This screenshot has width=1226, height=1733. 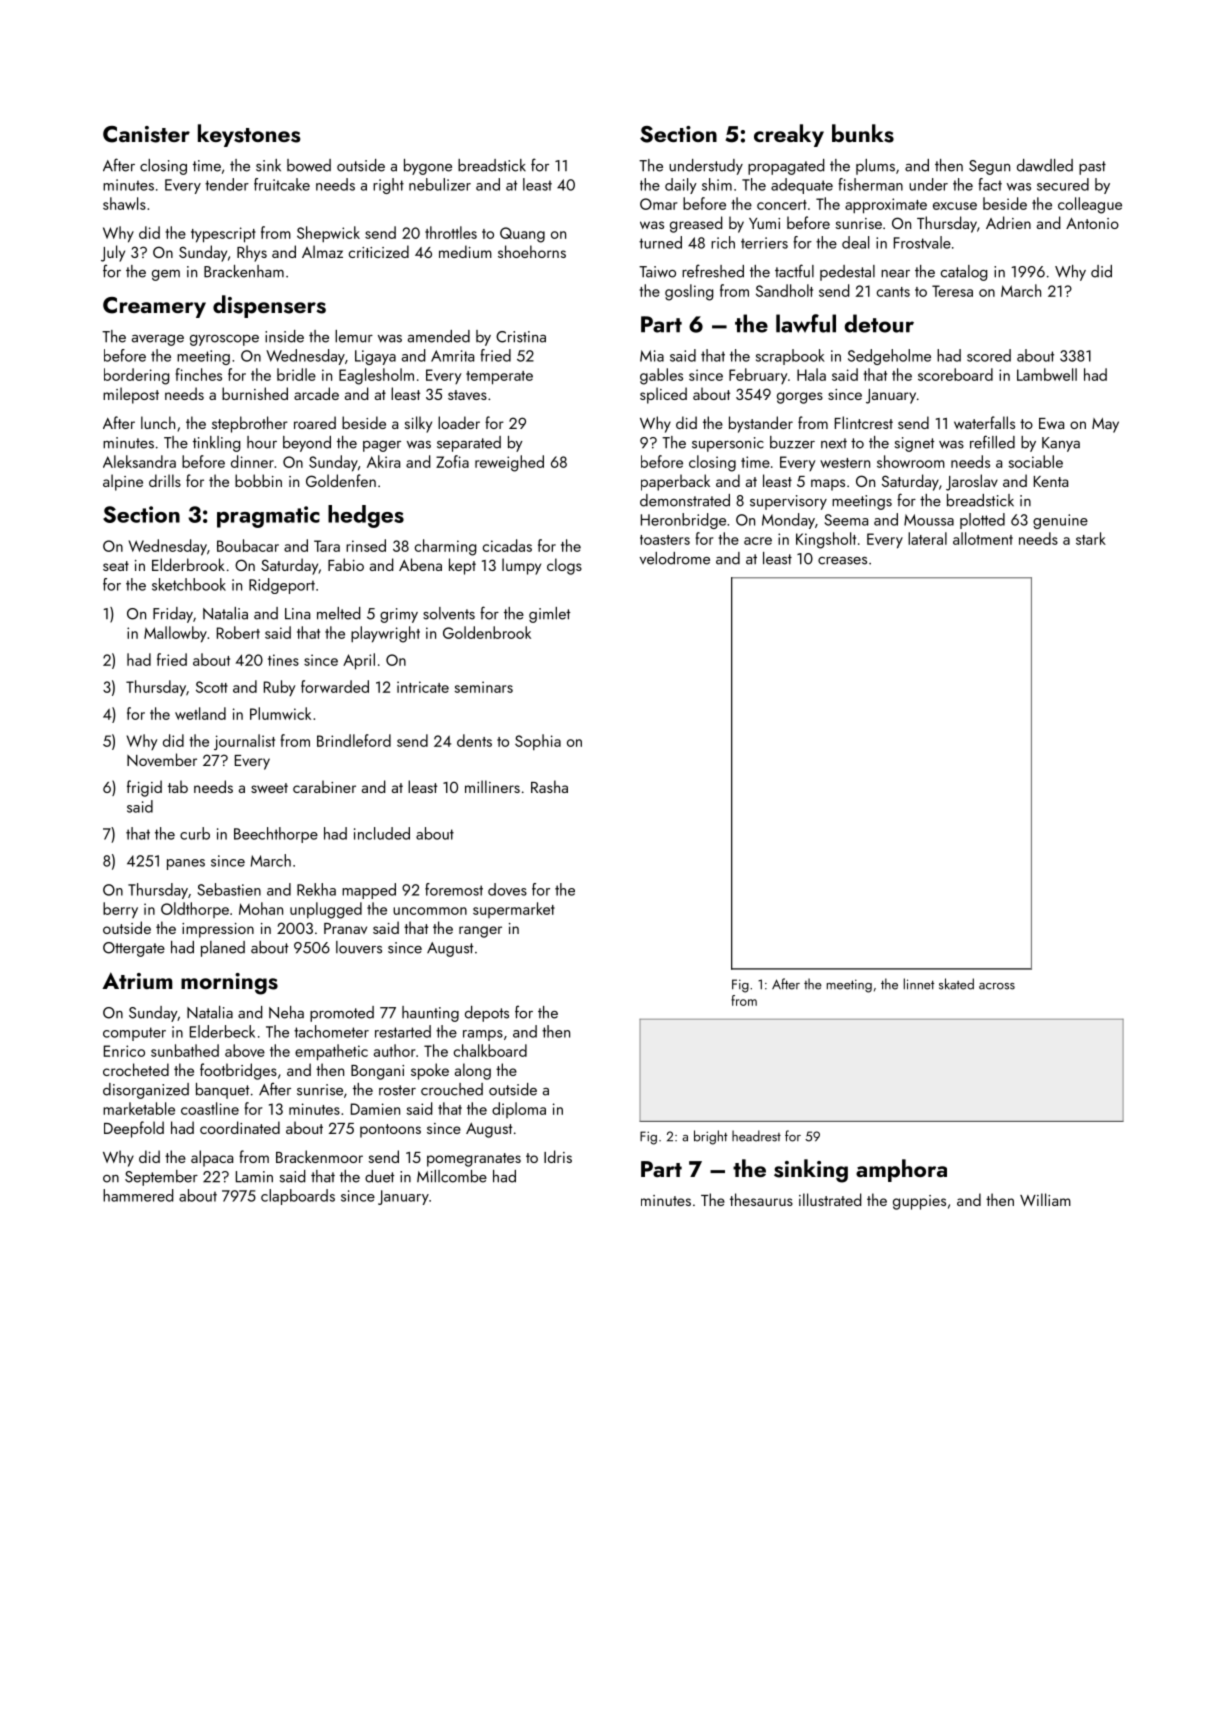 I want to click on Shepwick, so click(x=328, y=234).
